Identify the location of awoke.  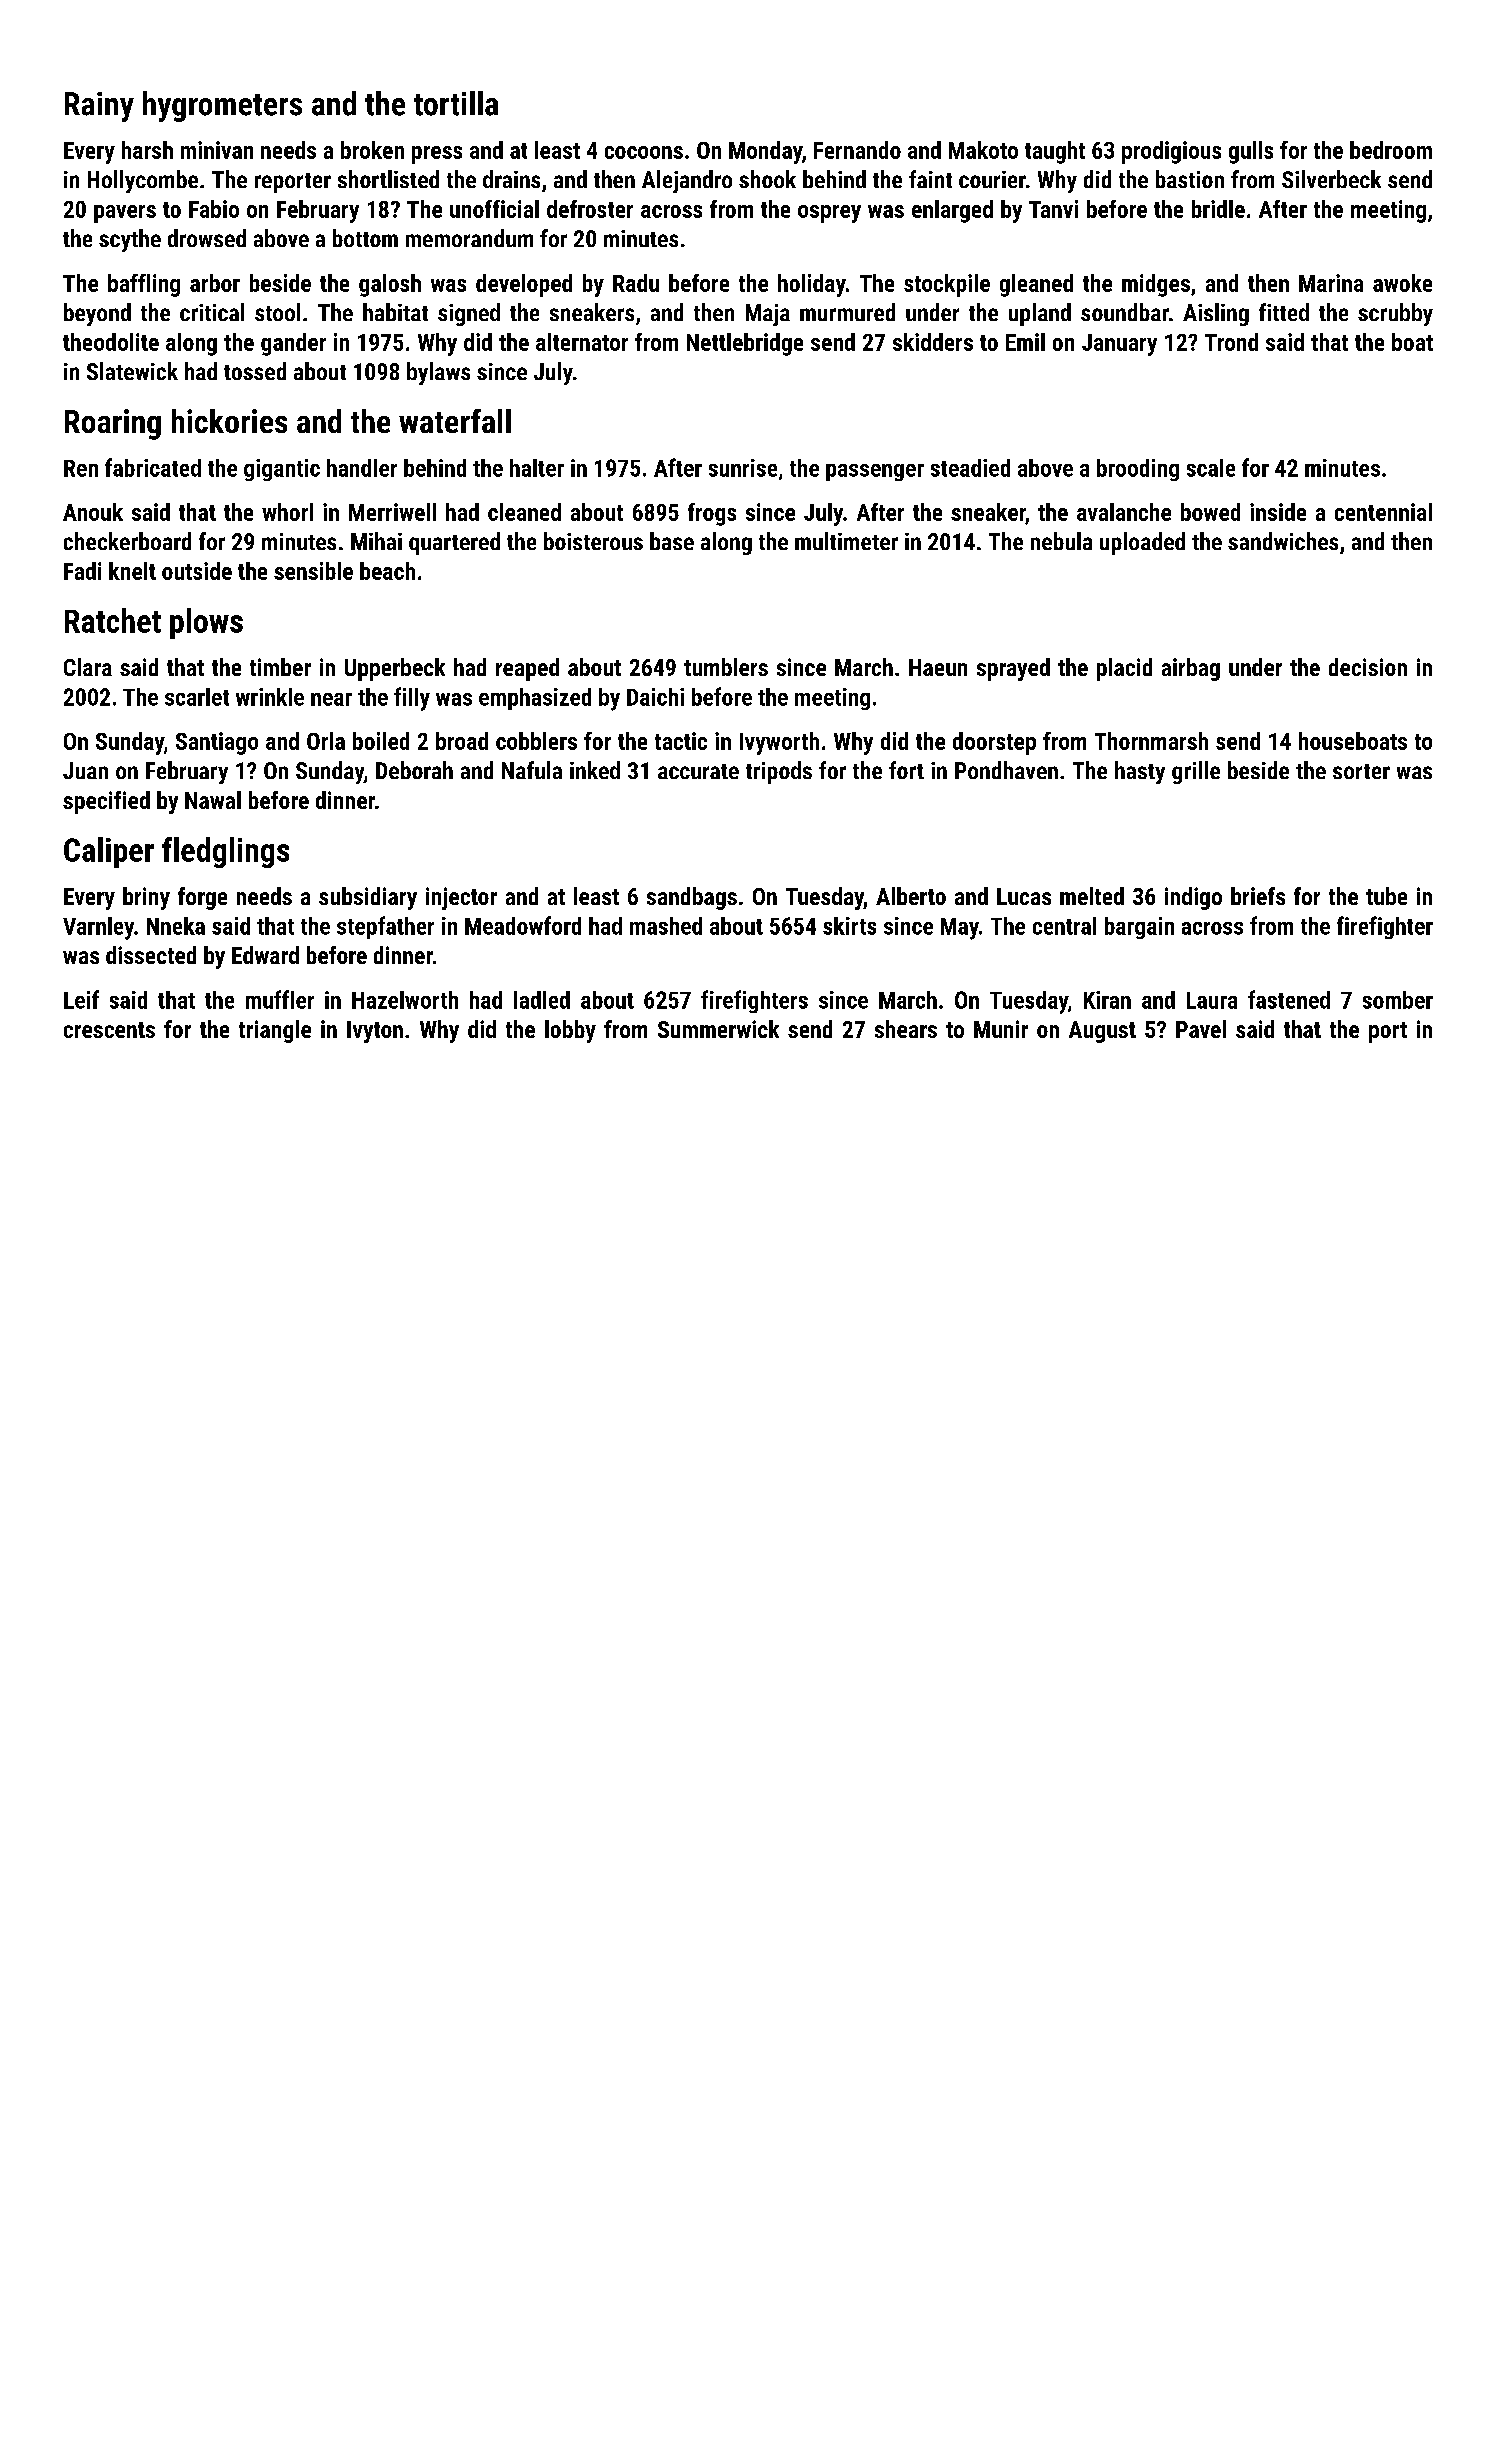
(1402, 283).
